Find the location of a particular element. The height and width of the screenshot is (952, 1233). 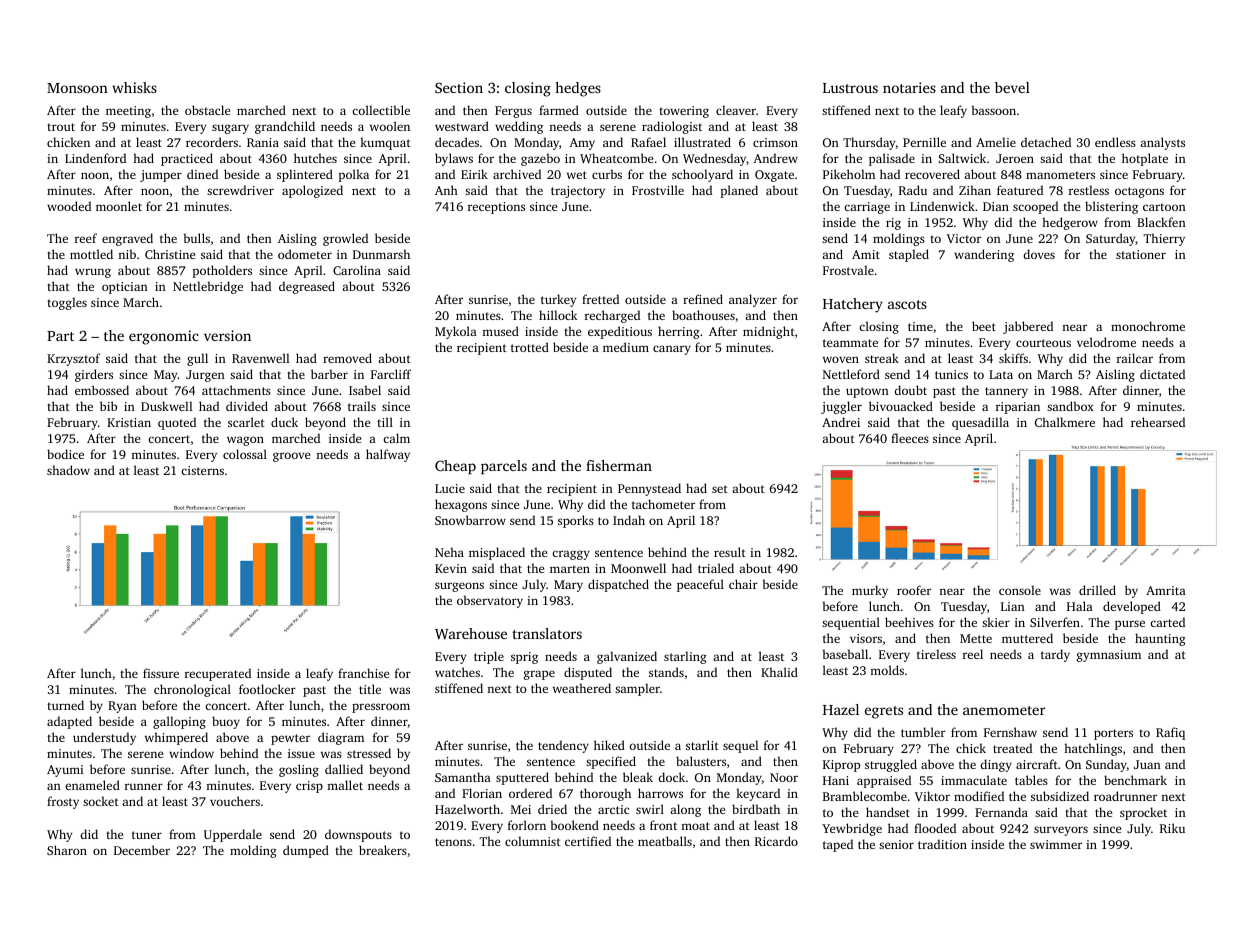

starling is located at coordinates (685, 657).
